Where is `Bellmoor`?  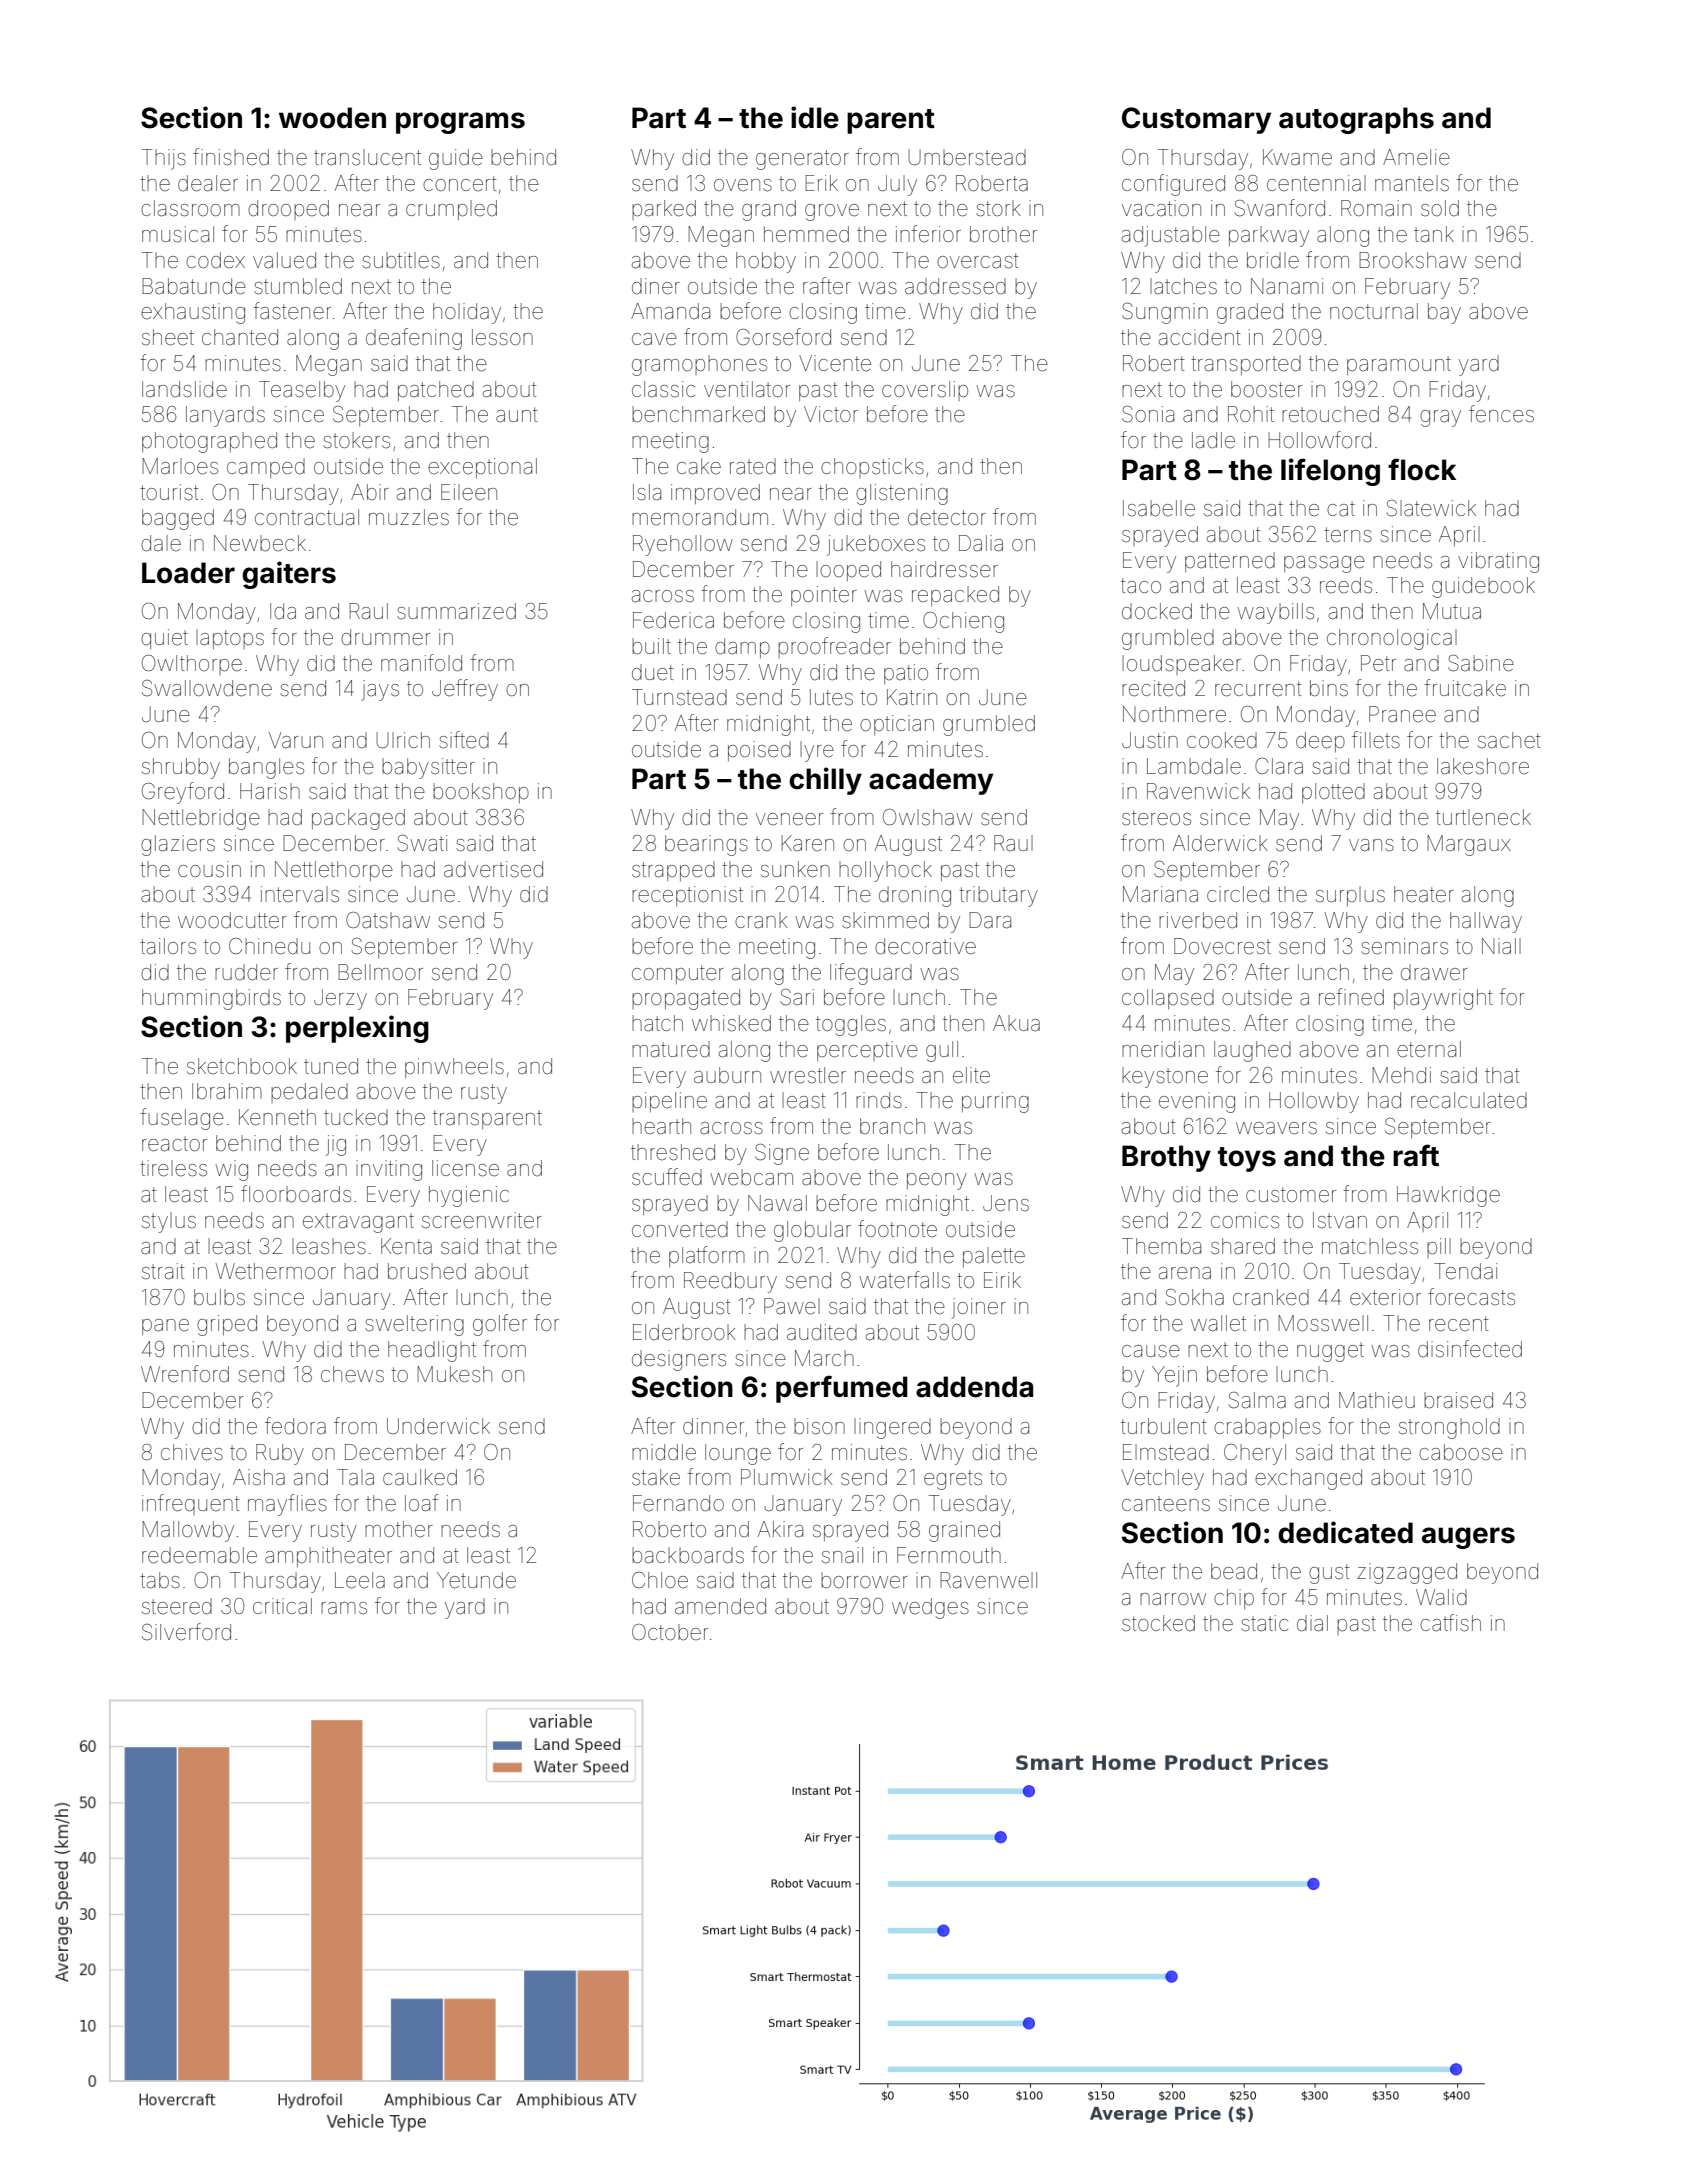 Bellmoor is located at coordinates (380, 972).
